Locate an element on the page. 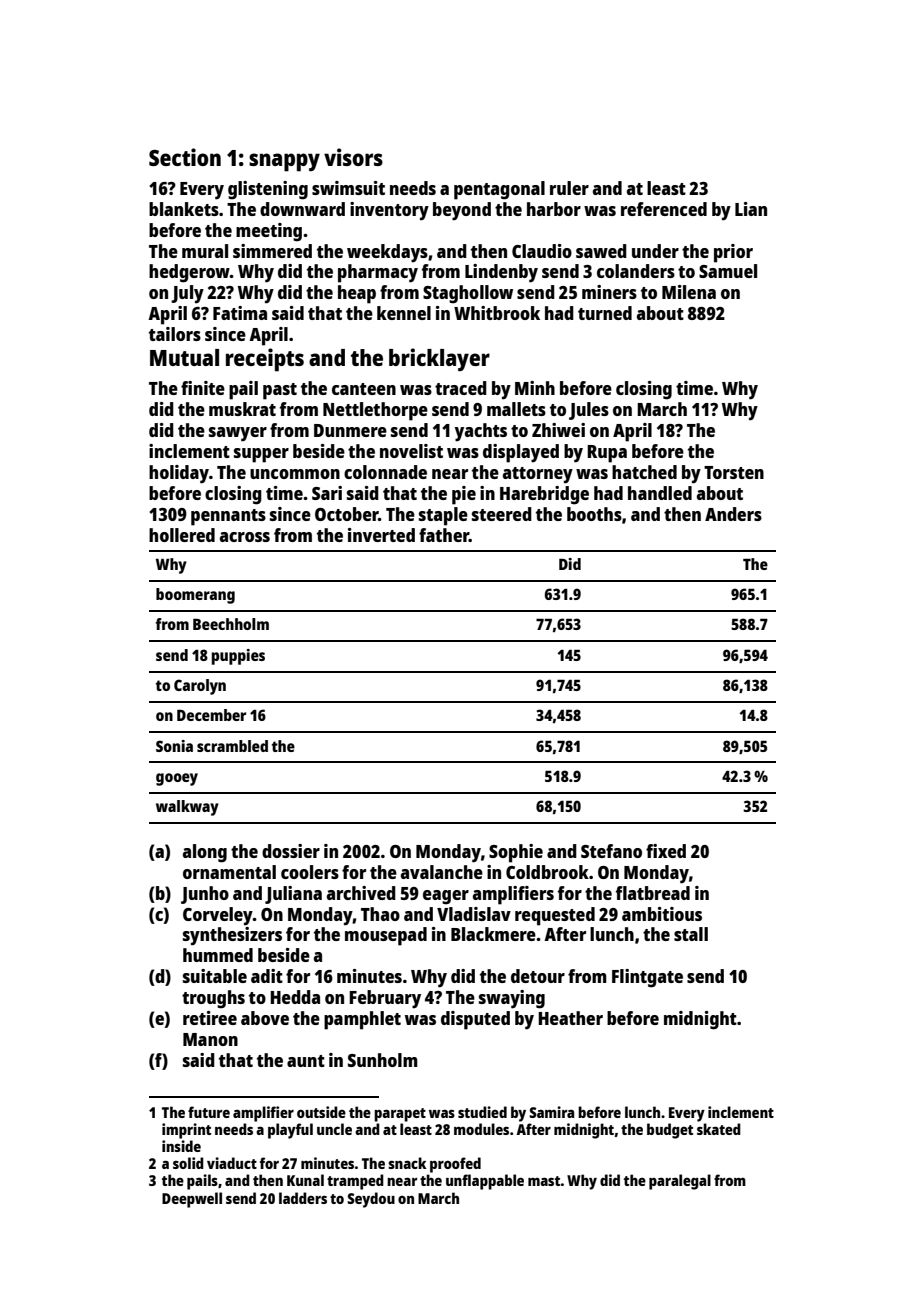  handled is located at coordinates (660, 493).
